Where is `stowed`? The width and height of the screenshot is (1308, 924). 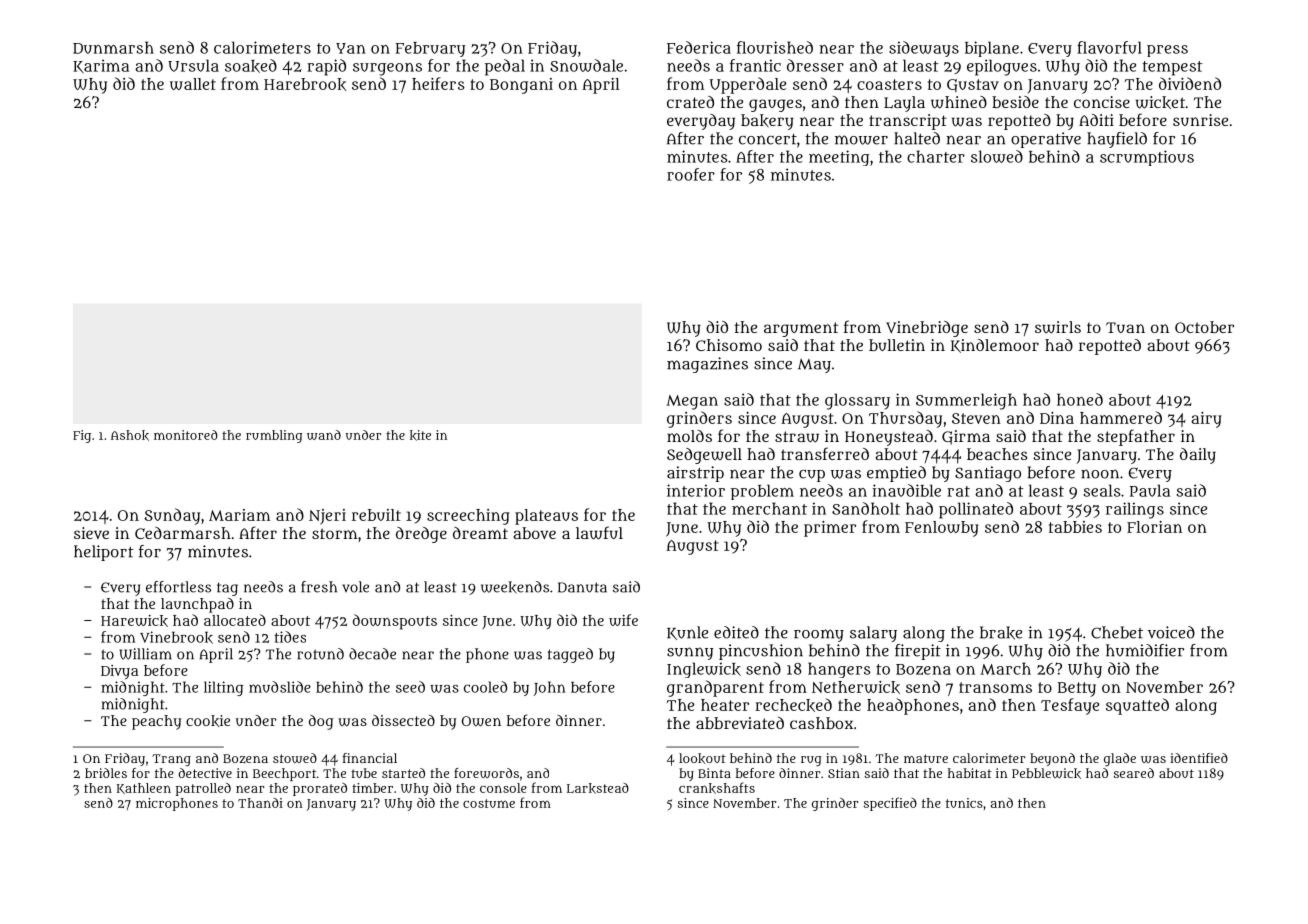 stowed is located at coordinates (295, 758).
